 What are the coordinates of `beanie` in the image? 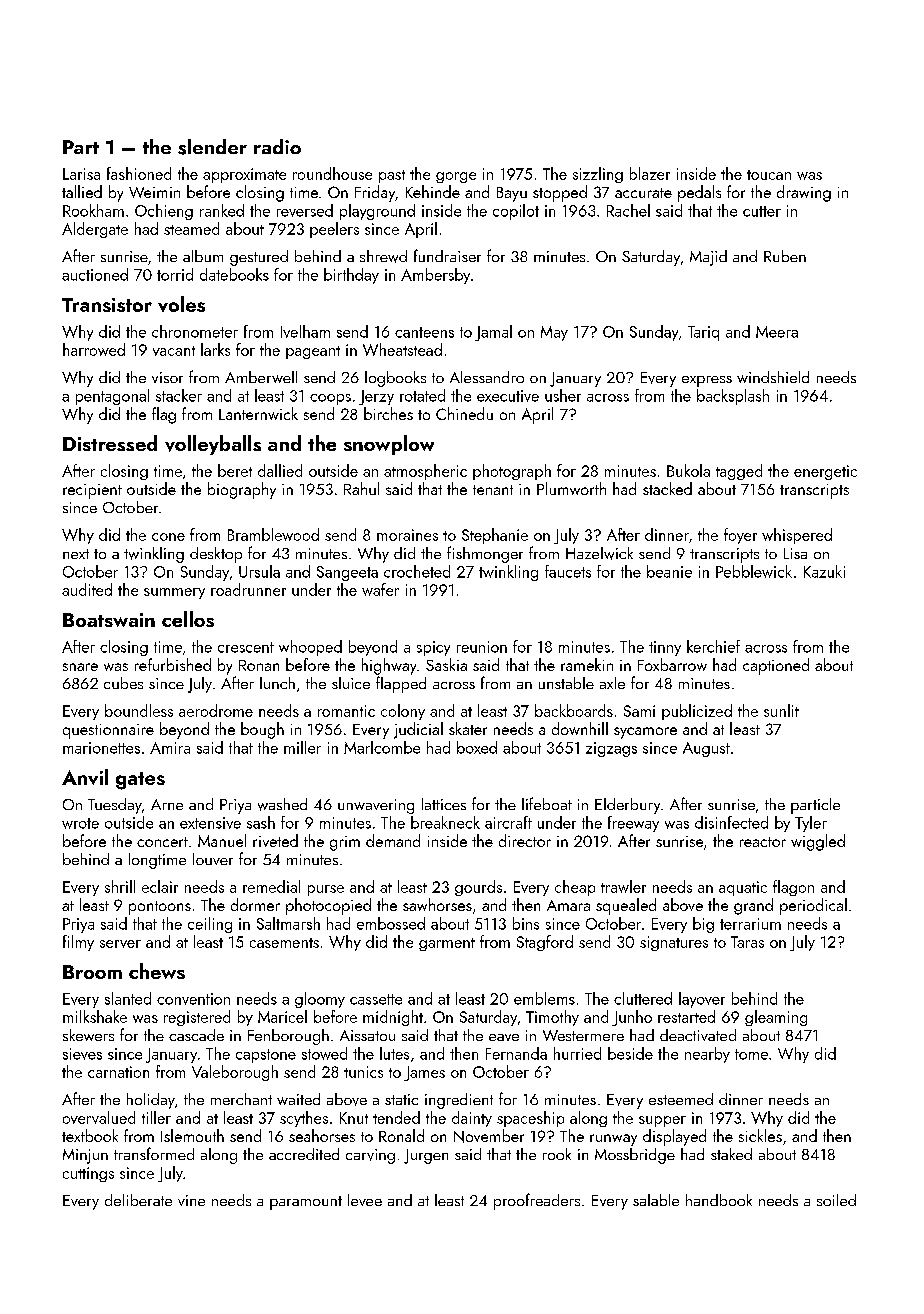 It's located at (669, 571).
